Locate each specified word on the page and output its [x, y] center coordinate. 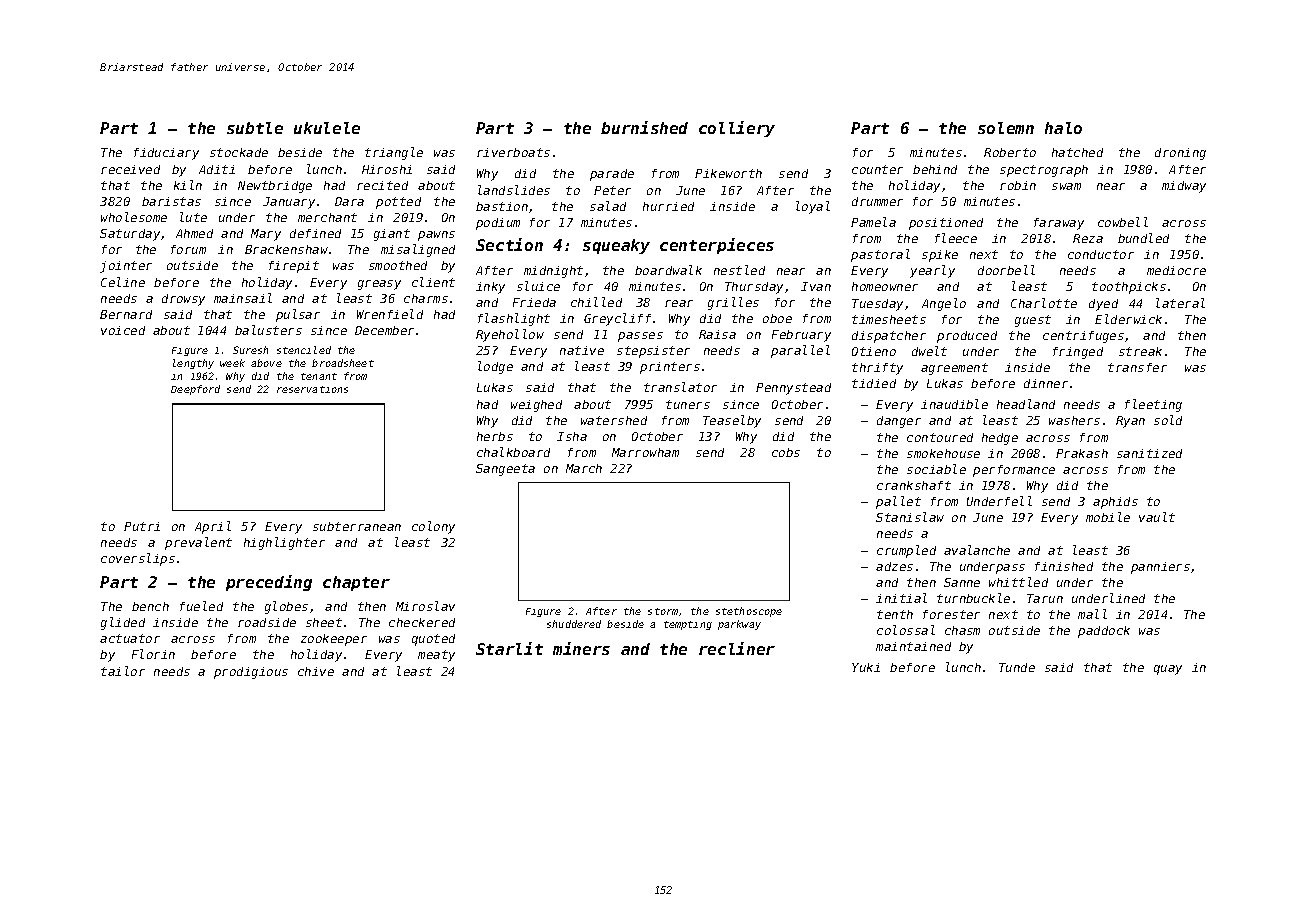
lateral [1180, 303]
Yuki [866, 667]
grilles [733, 303]
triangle [394, 153]
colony [433, 527]
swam [1066, 186]
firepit [294, 267]
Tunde [1017, 667]
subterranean [357, 526]
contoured [940, 437]
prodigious [251, 673]
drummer [877, 201]
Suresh [250, 350]
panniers [1160, 568]
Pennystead [793, 389]
